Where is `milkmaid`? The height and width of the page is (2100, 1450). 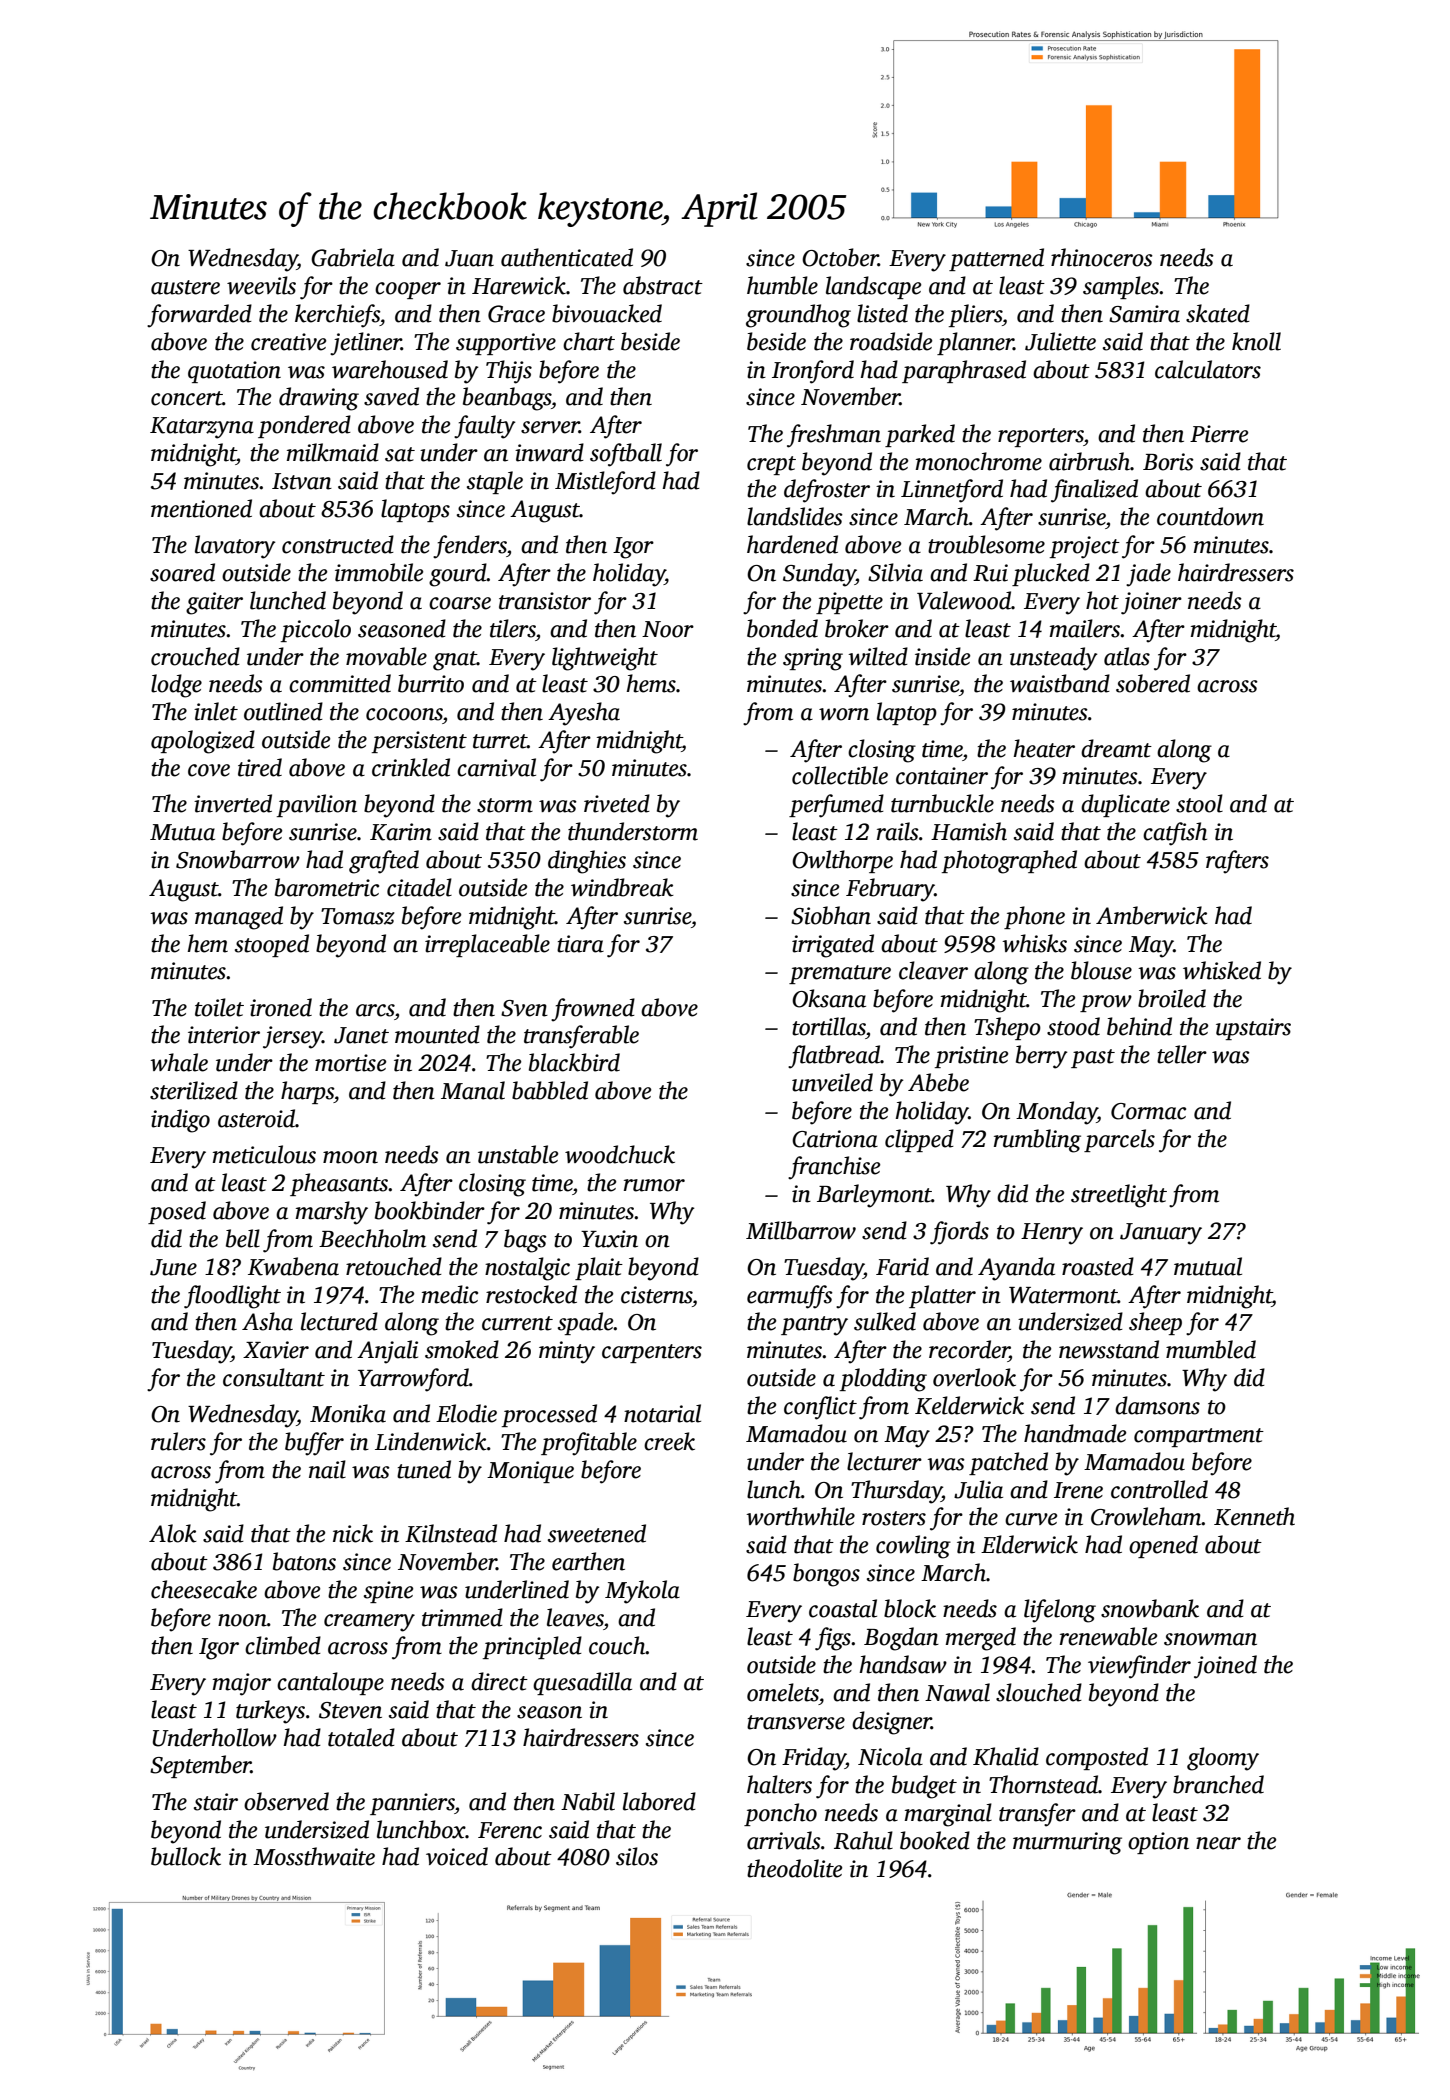
milkmaid is located at coordinates (333, 452).
